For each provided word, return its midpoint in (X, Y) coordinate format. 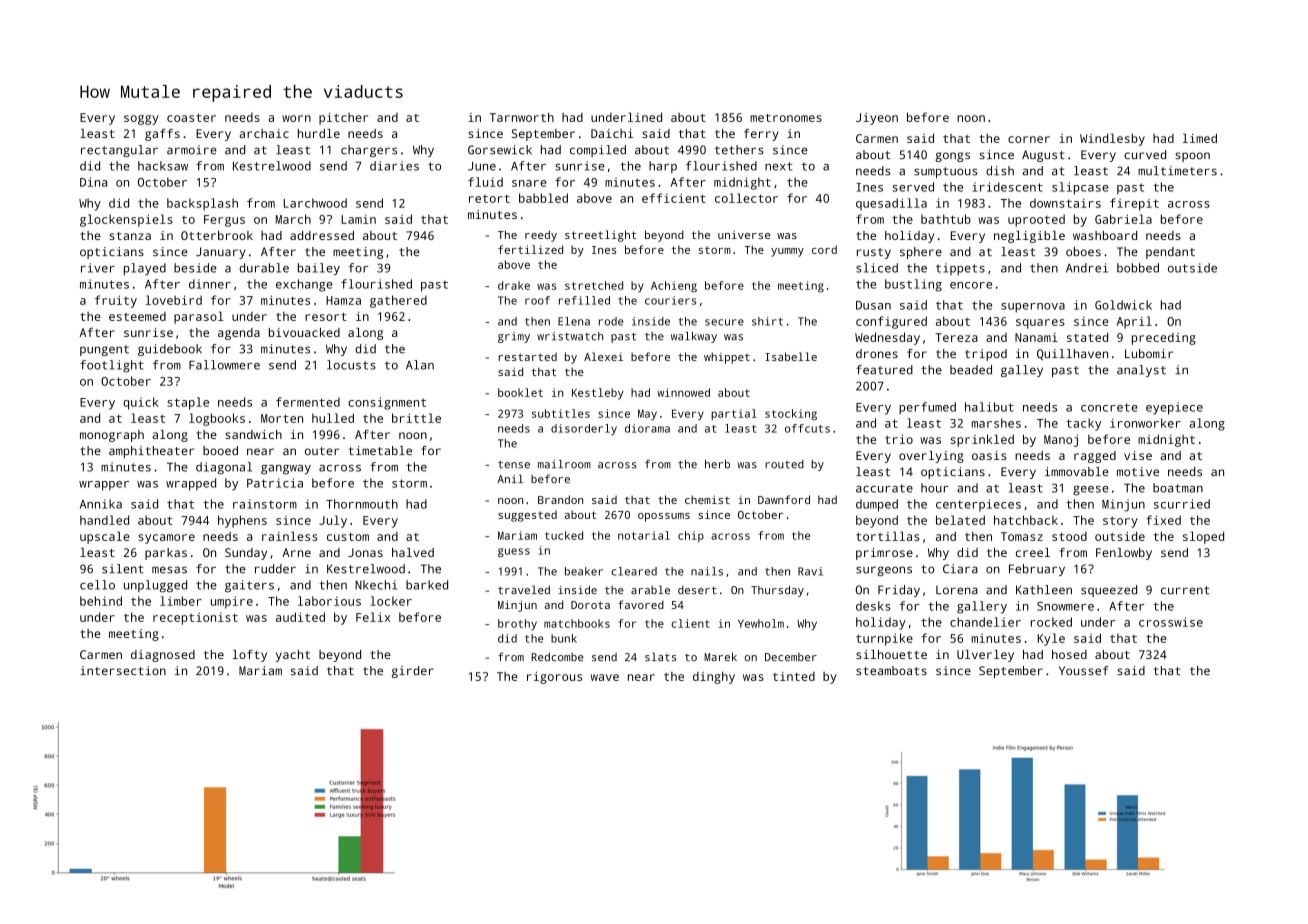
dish (1000, 171)
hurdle (319, 133)
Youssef (1084, 670)
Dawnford (784, 499)
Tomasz (1022, 536)
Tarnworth (522, 117)
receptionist (195, 619)
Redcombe (558, 656)
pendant (1170, 253)
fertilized (530, 249)
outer (322, 451)
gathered (398, 301)
